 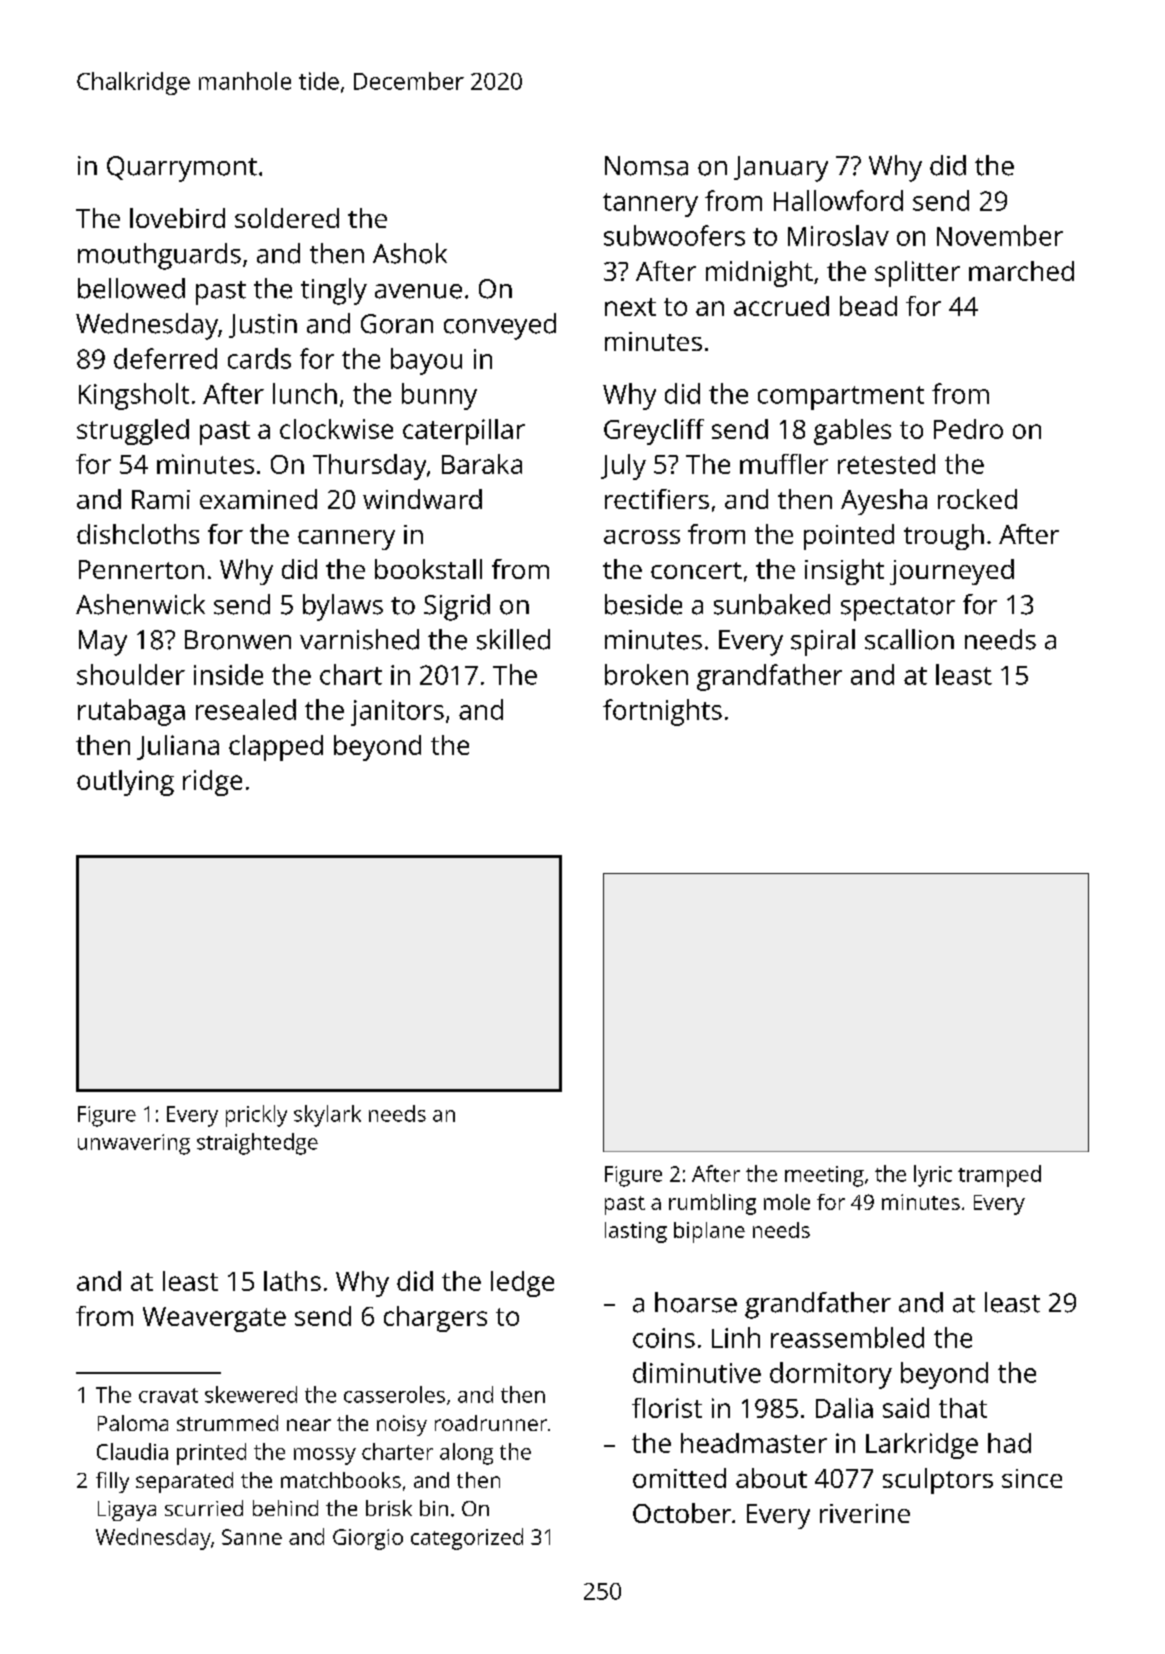 I want to click on January, so click(x=781, y=169).
